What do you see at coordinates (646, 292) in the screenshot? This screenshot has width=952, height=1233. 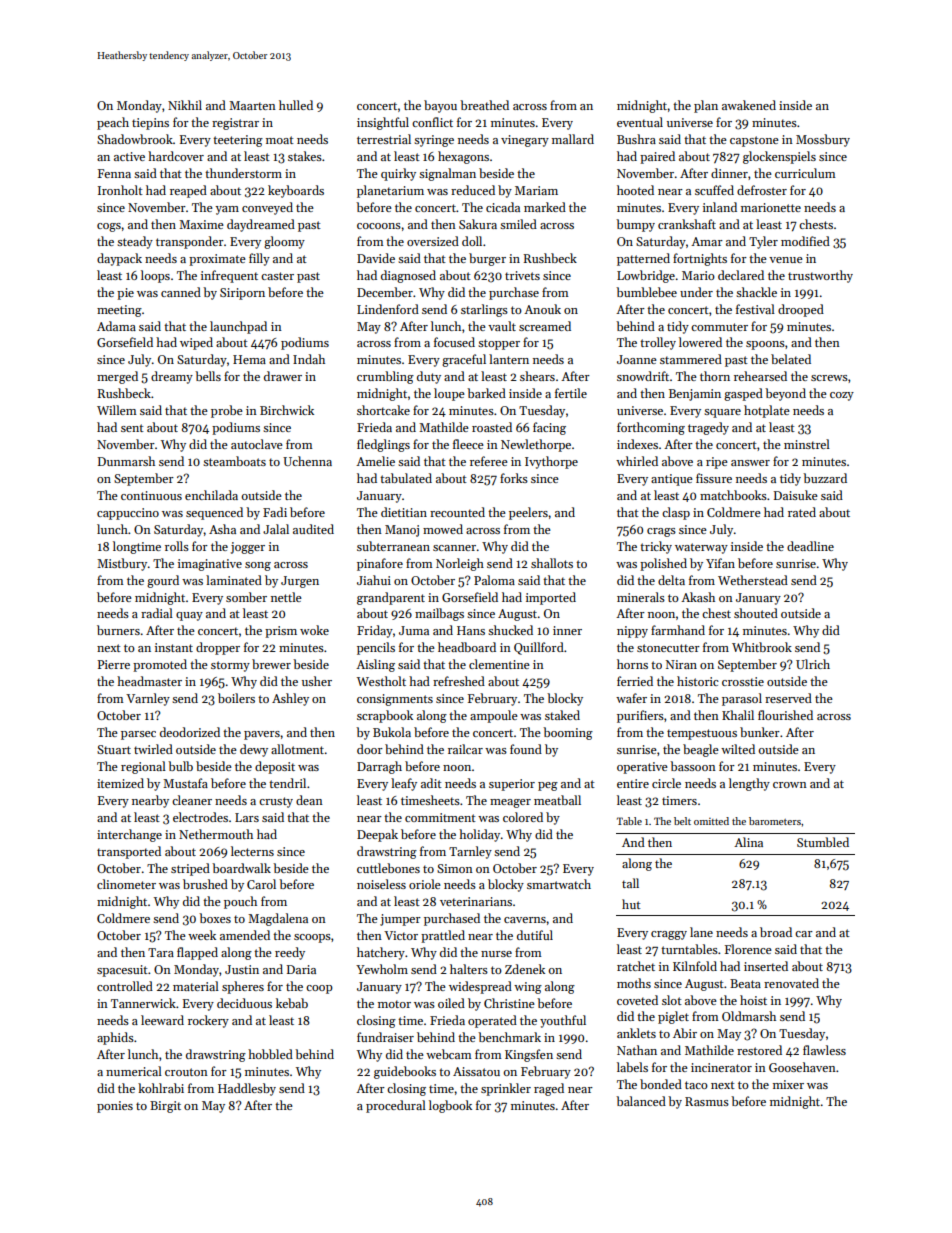 I see `bumblebee` at bounding box center [646, 292].
